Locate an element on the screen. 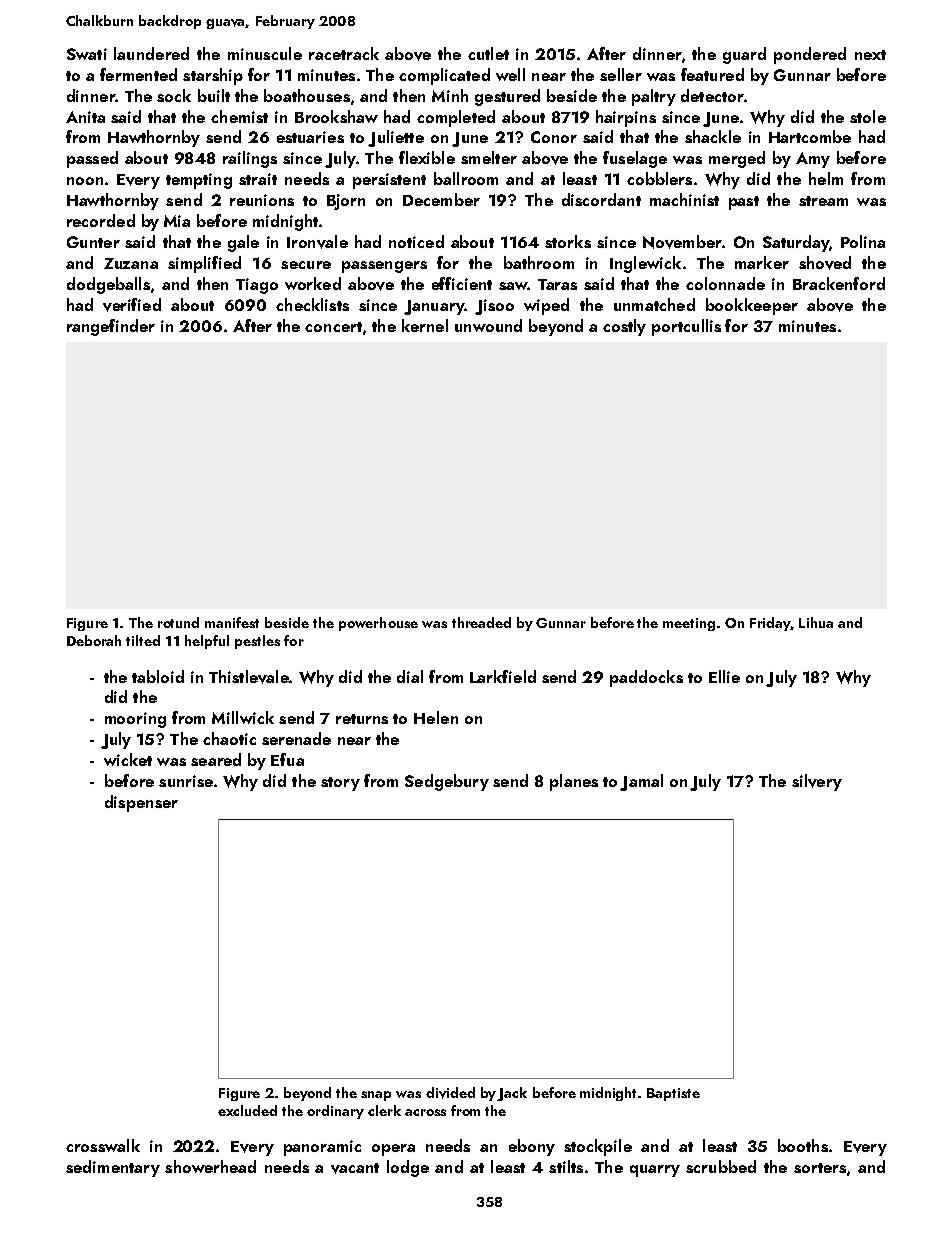 This screenshot has width=952, height=1233. Larkfield is located at coordinates (503, 676).
